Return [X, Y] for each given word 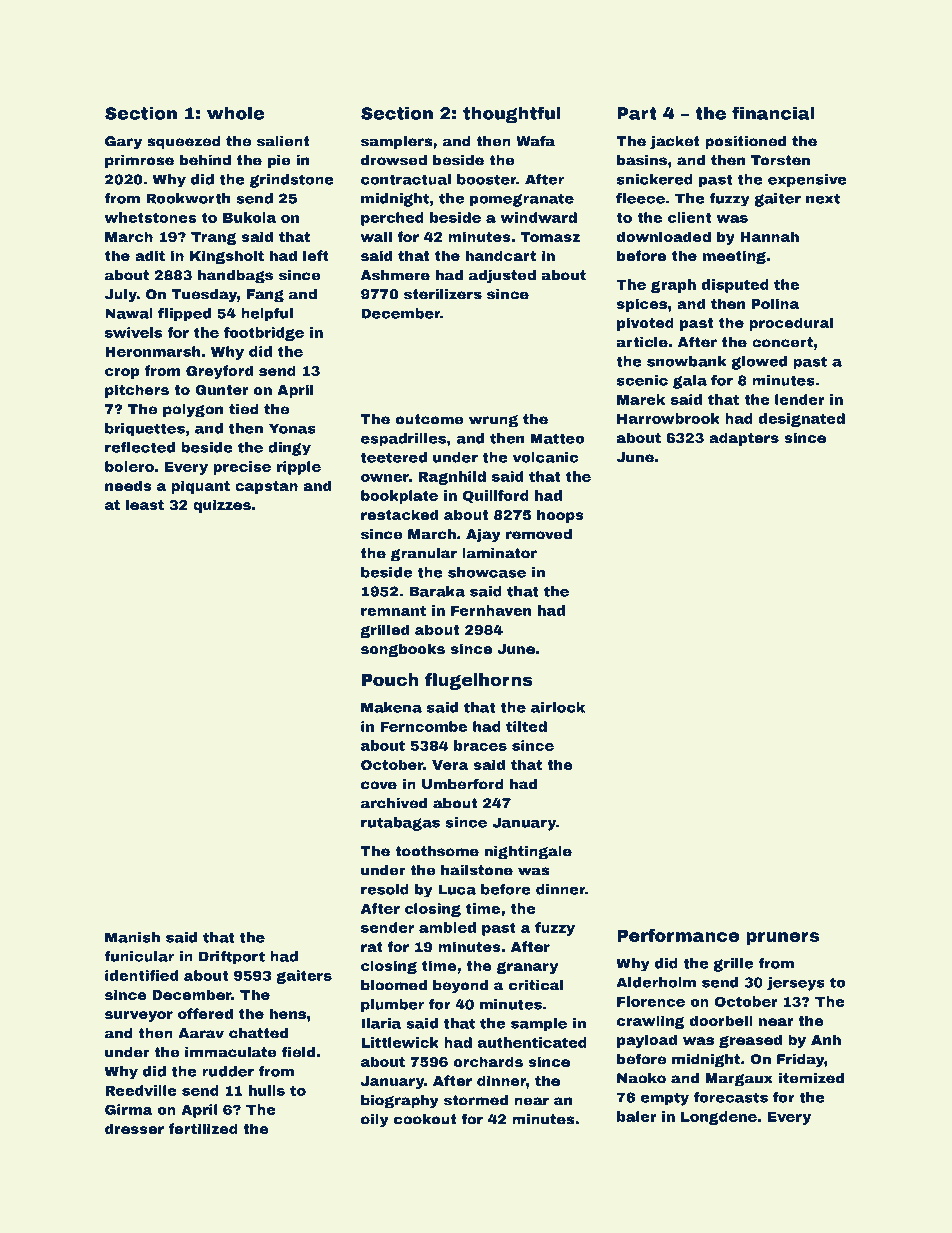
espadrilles [403, 439]
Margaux [739, 1080]
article [642, 342]
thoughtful [512, 114]
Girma [129, 1109]
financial [773, 113]
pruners [782, 938]
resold [385, 889]
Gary [123, 143]
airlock [558, 707]
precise [242, 468]
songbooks [403, 650]
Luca [457, 889]
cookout [425, 1119]
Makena [391, 707]
